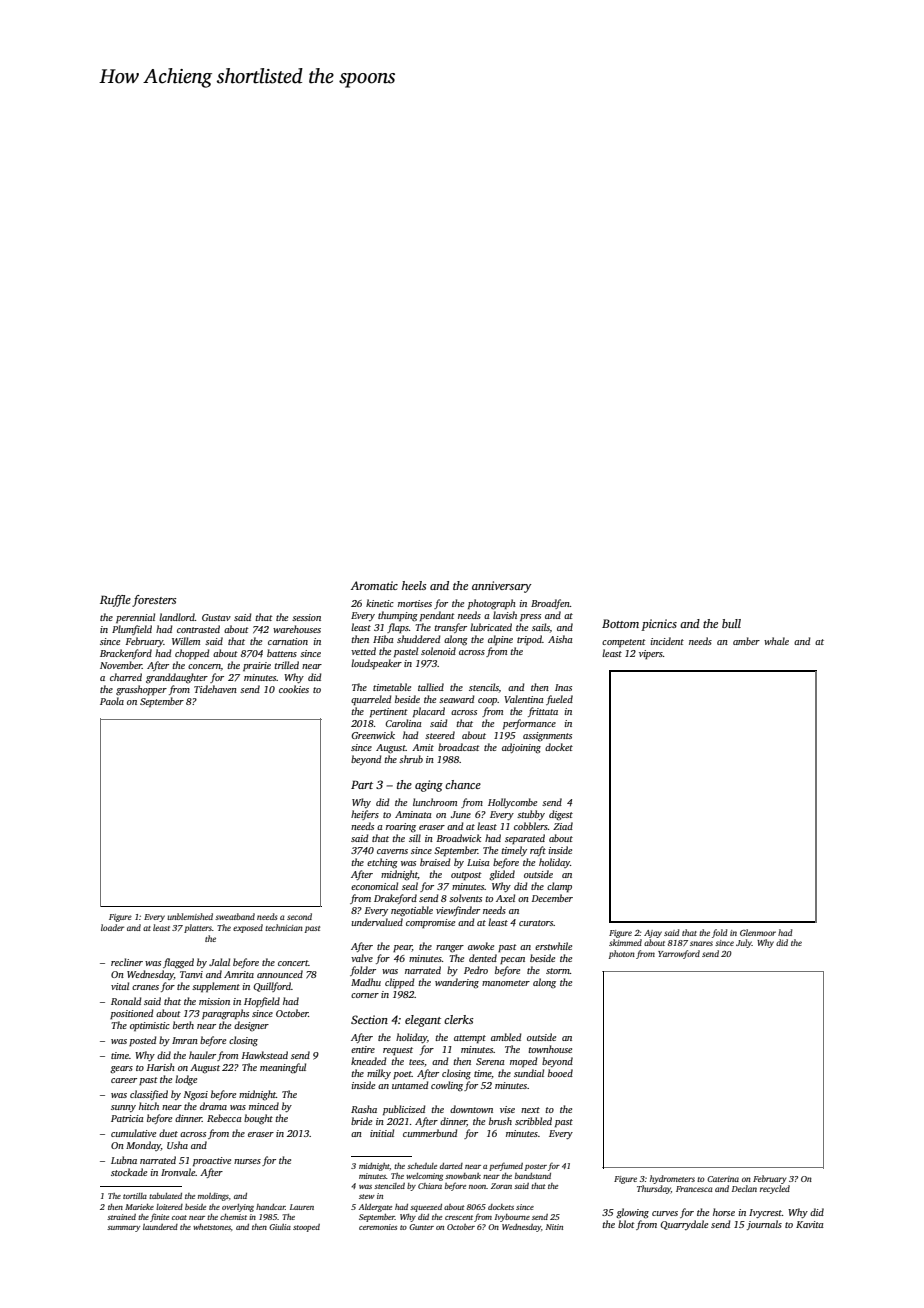  What do you see at coordinates (216, 617) in the screenshot?
I see `Gustav` at bounding box center [216, 617].
